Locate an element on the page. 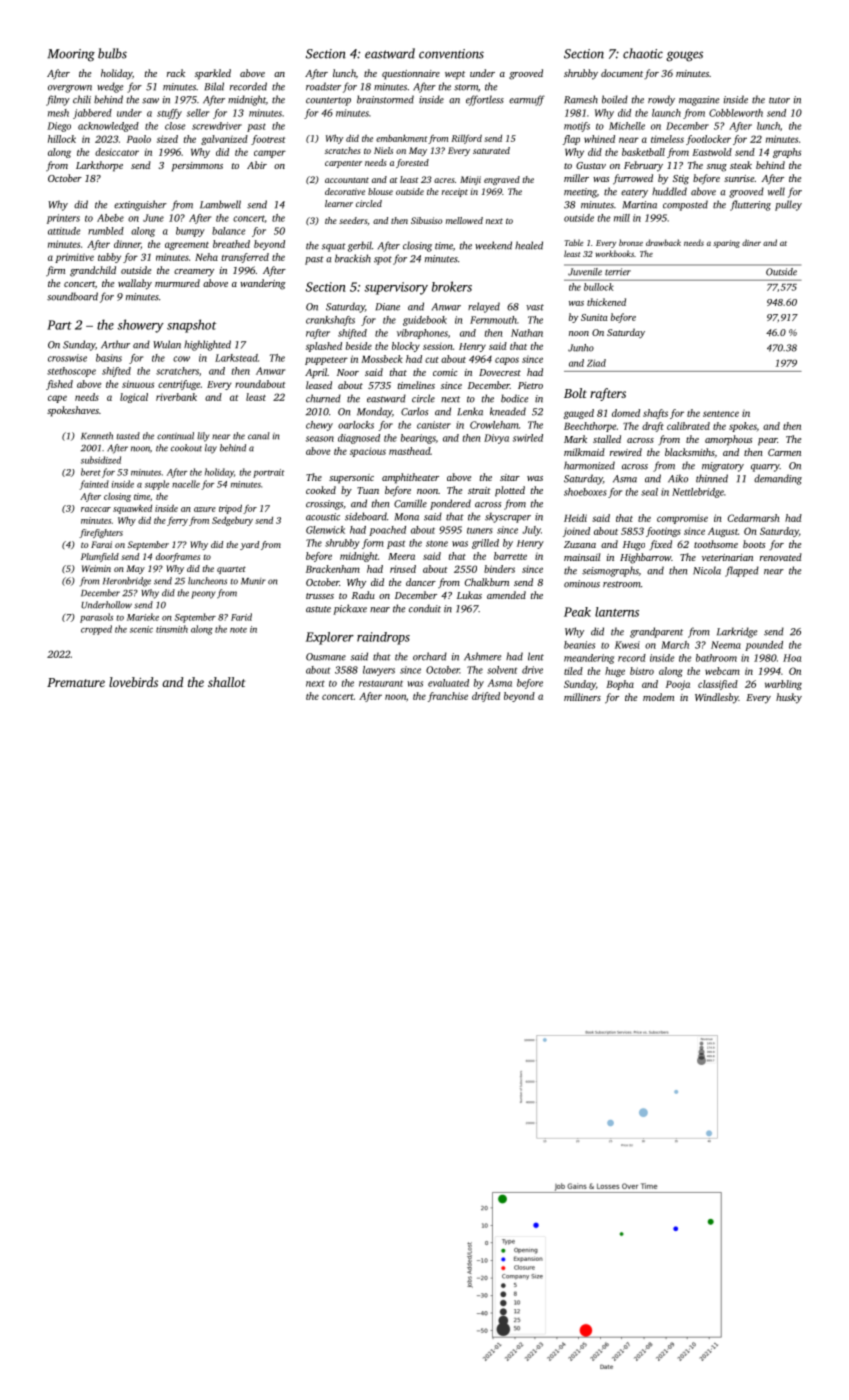 The image size is (849, 1400). seller is located at coordinates (198, 113).
